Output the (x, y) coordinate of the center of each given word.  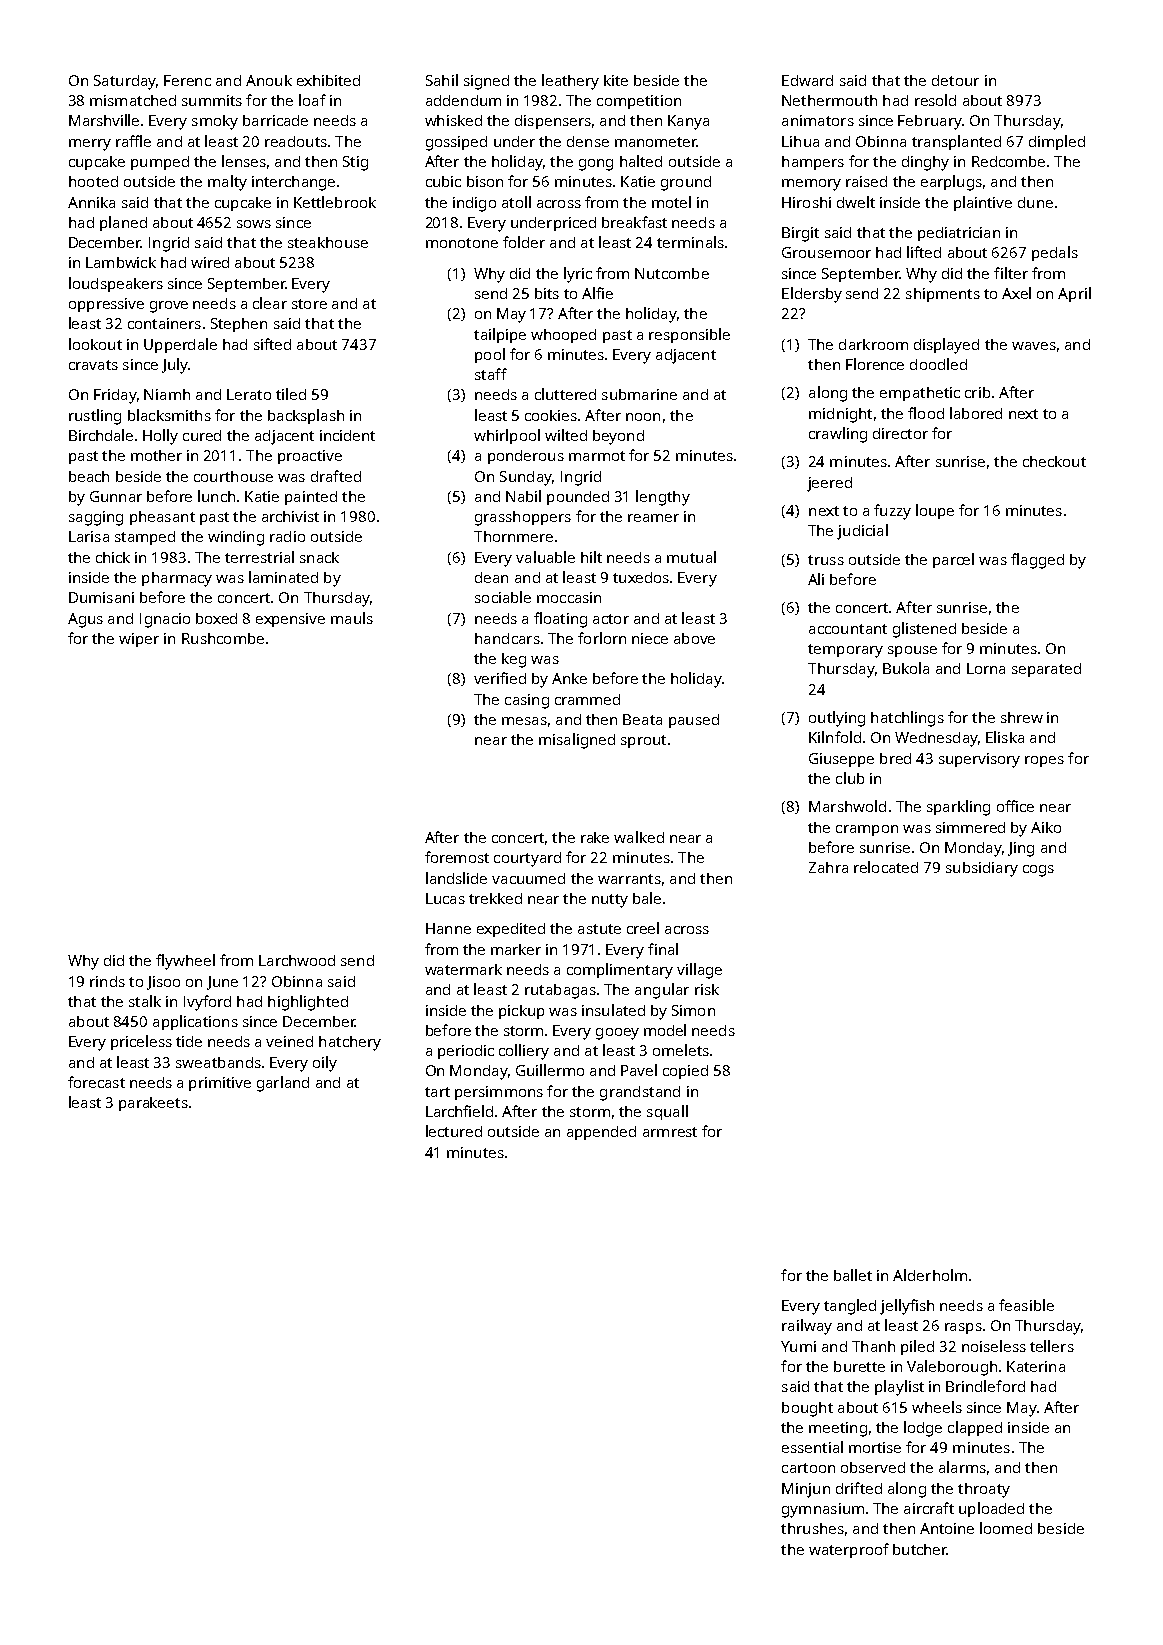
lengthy (663, 498)
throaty (984, 1490)
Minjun (806, 1490)
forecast (96, 1082)
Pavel (639, 1070)
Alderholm (930, 1275)
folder (524, 242)
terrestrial (259, 557)
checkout (1054, 461)
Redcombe (1008, 161)
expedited (511, 930)
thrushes (812, 1528)
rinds (107, 981)
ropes (1044, 761)
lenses (244, 161)
